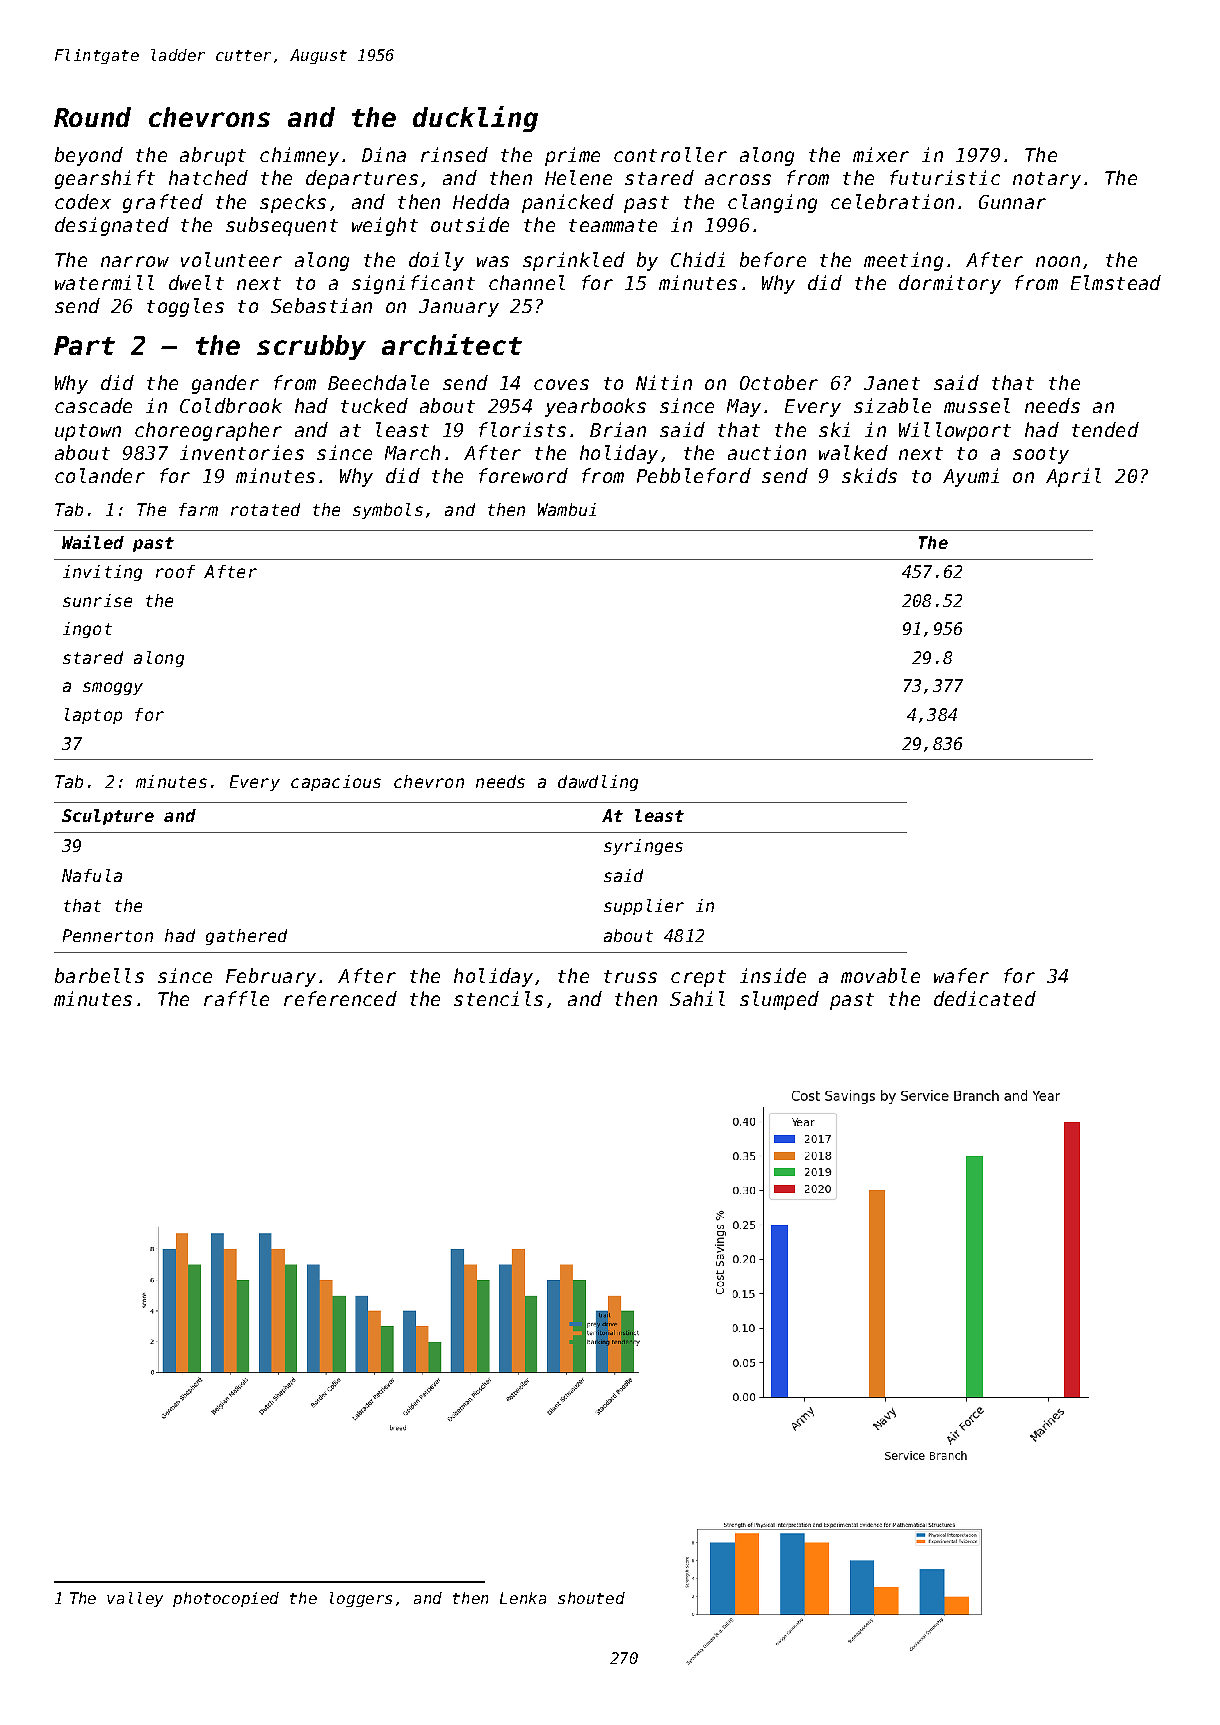 This document has width=1220, height=1725. What do you see at coordinates (961, 975) in the document?
I see `wafer` at bounding box center [961, 975].
